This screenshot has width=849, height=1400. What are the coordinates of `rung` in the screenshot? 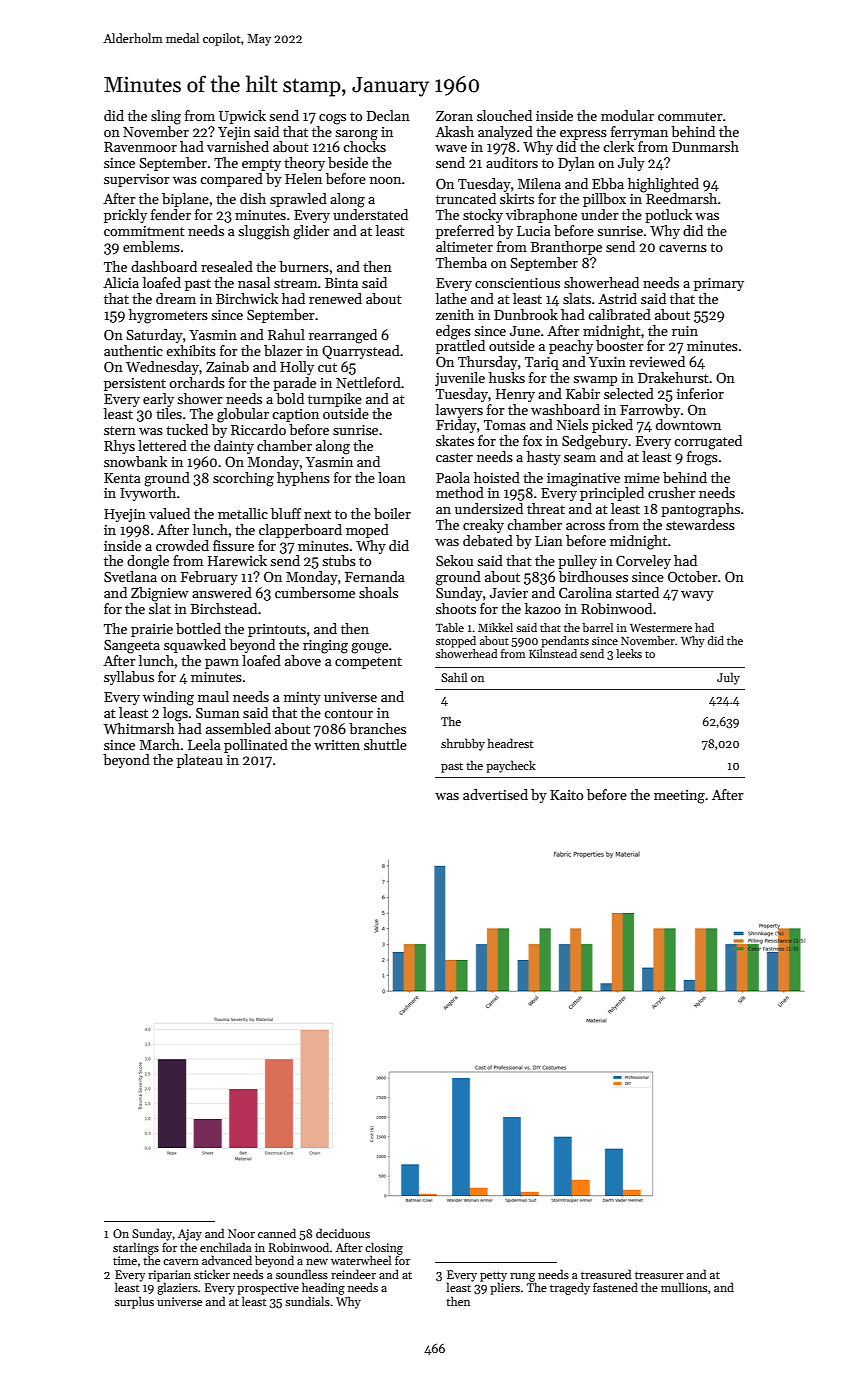 It's located at (522, 1277).
